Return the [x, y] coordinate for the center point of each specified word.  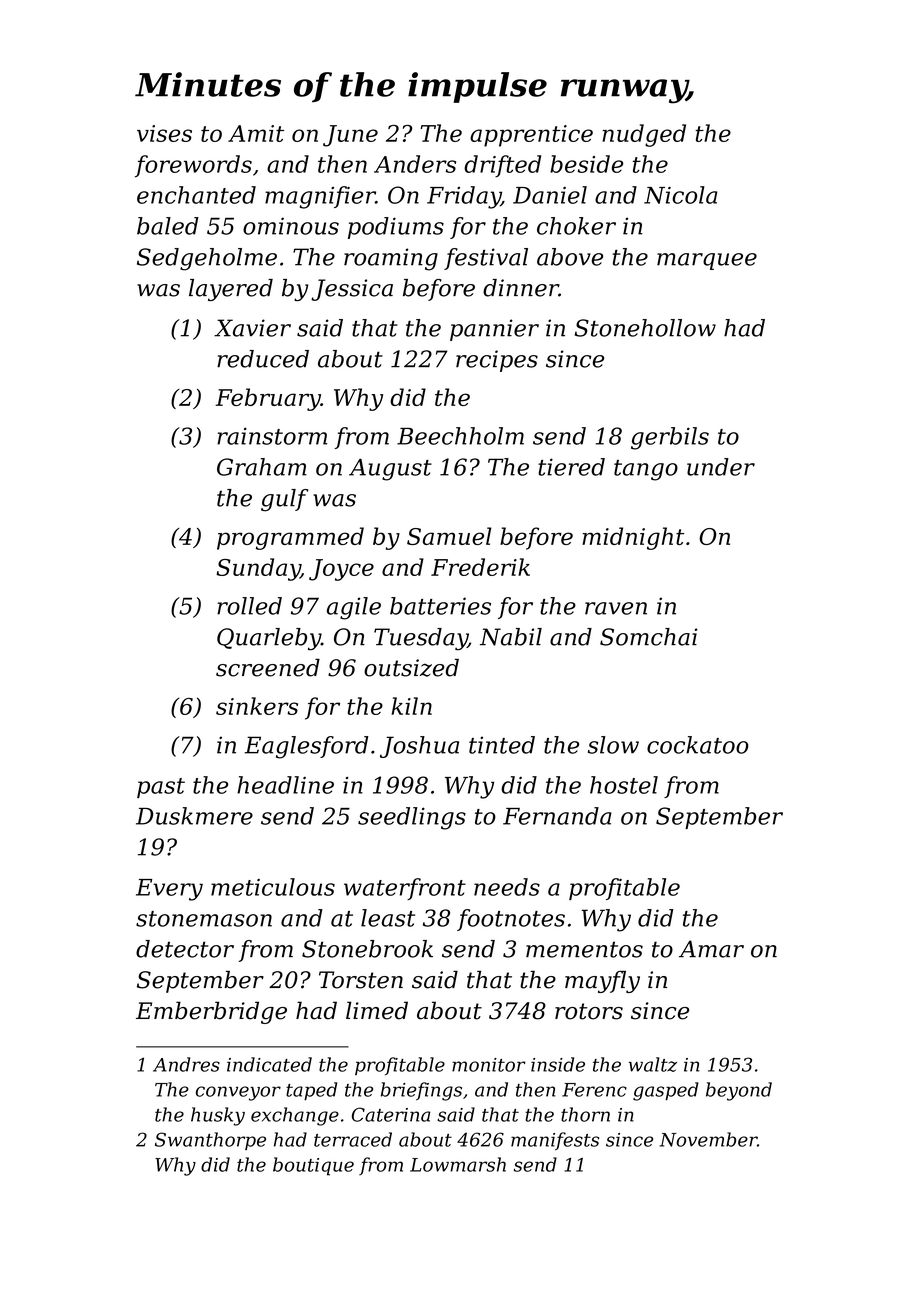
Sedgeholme [207, 259]
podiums [396, 228]
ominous [291, 226]
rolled [249, 606]
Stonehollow [645, 328]
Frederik [480, 567]
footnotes [511, 920]
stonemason [204, 919]
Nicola [681, 195]
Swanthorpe [210, 1141]
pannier [494, 330]
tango [646, 470]
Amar [711, 949]
